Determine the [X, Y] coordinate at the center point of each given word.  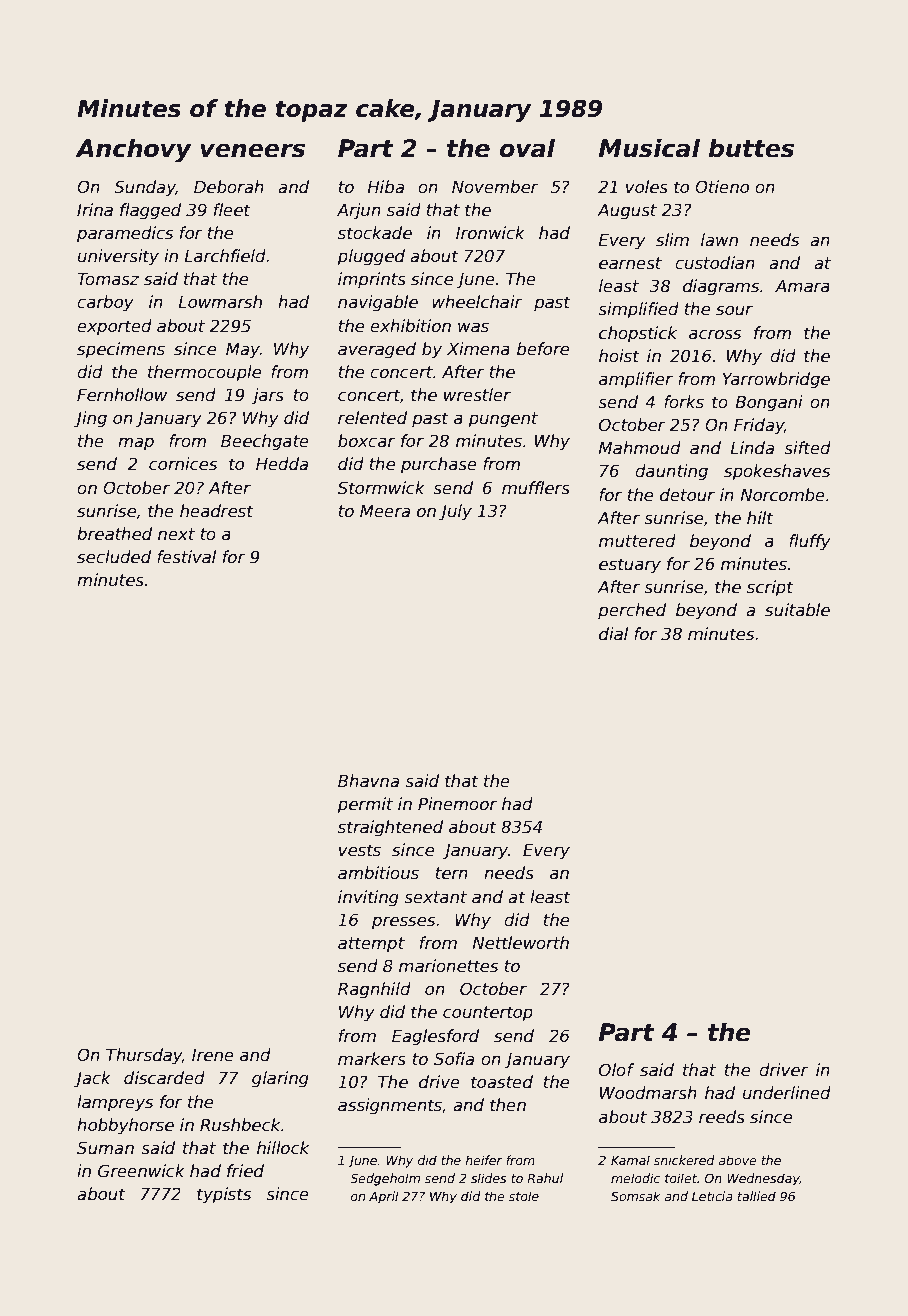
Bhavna [368, 781]
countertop [488, 1014]
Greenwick [141, 1171]
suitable [797, 610]
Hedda [282, 464]
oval [527, 148]
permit [365, 805]
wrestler [477, 395]
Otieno [722, 187]
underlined [787, 1093]
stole [524, 1196]
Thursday [144, 1056]
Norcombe [783, 495]
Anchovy [133, 150]
